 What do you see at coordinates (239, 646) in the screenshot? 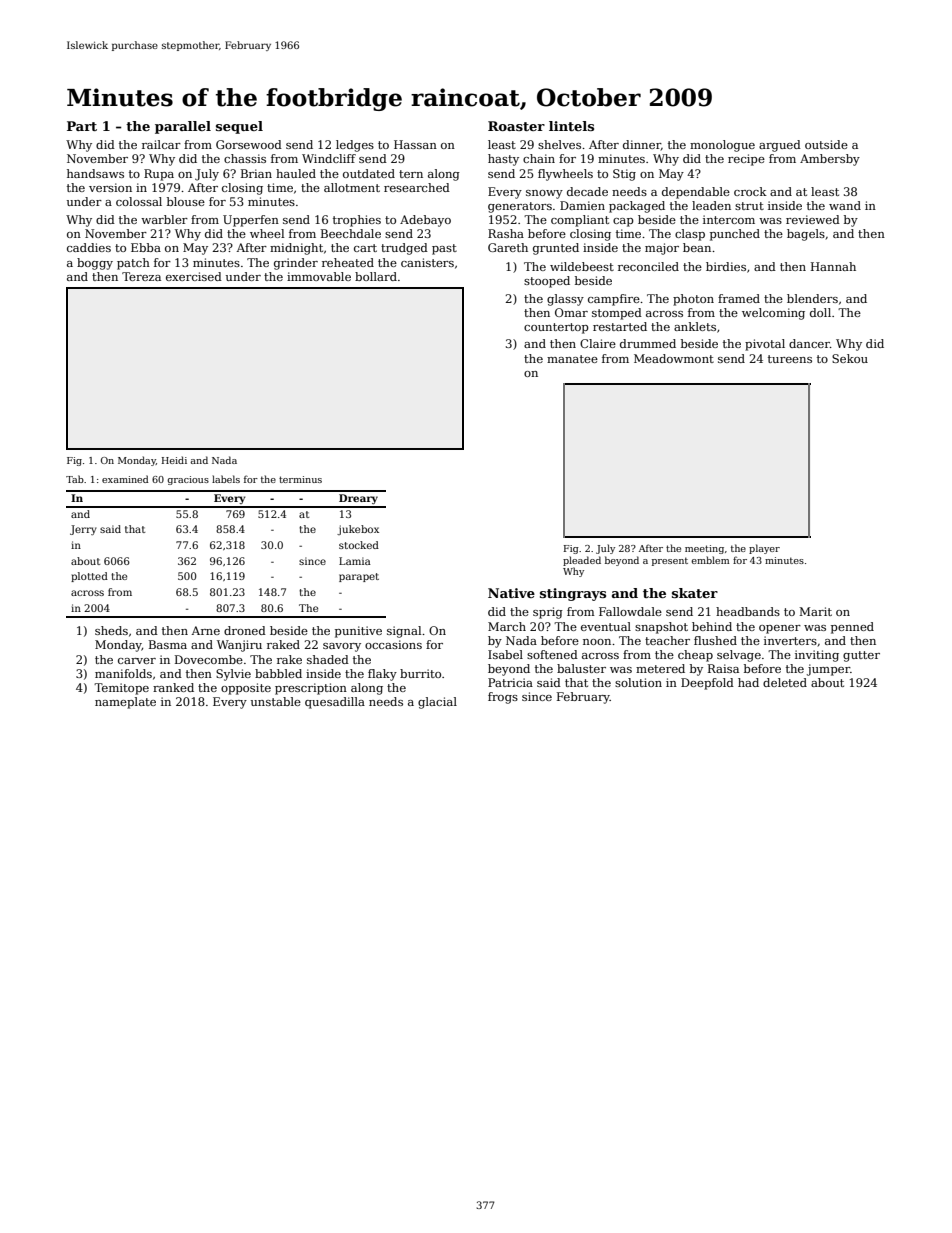
I see `Wanjiru` at bounding box center [239, 646].
